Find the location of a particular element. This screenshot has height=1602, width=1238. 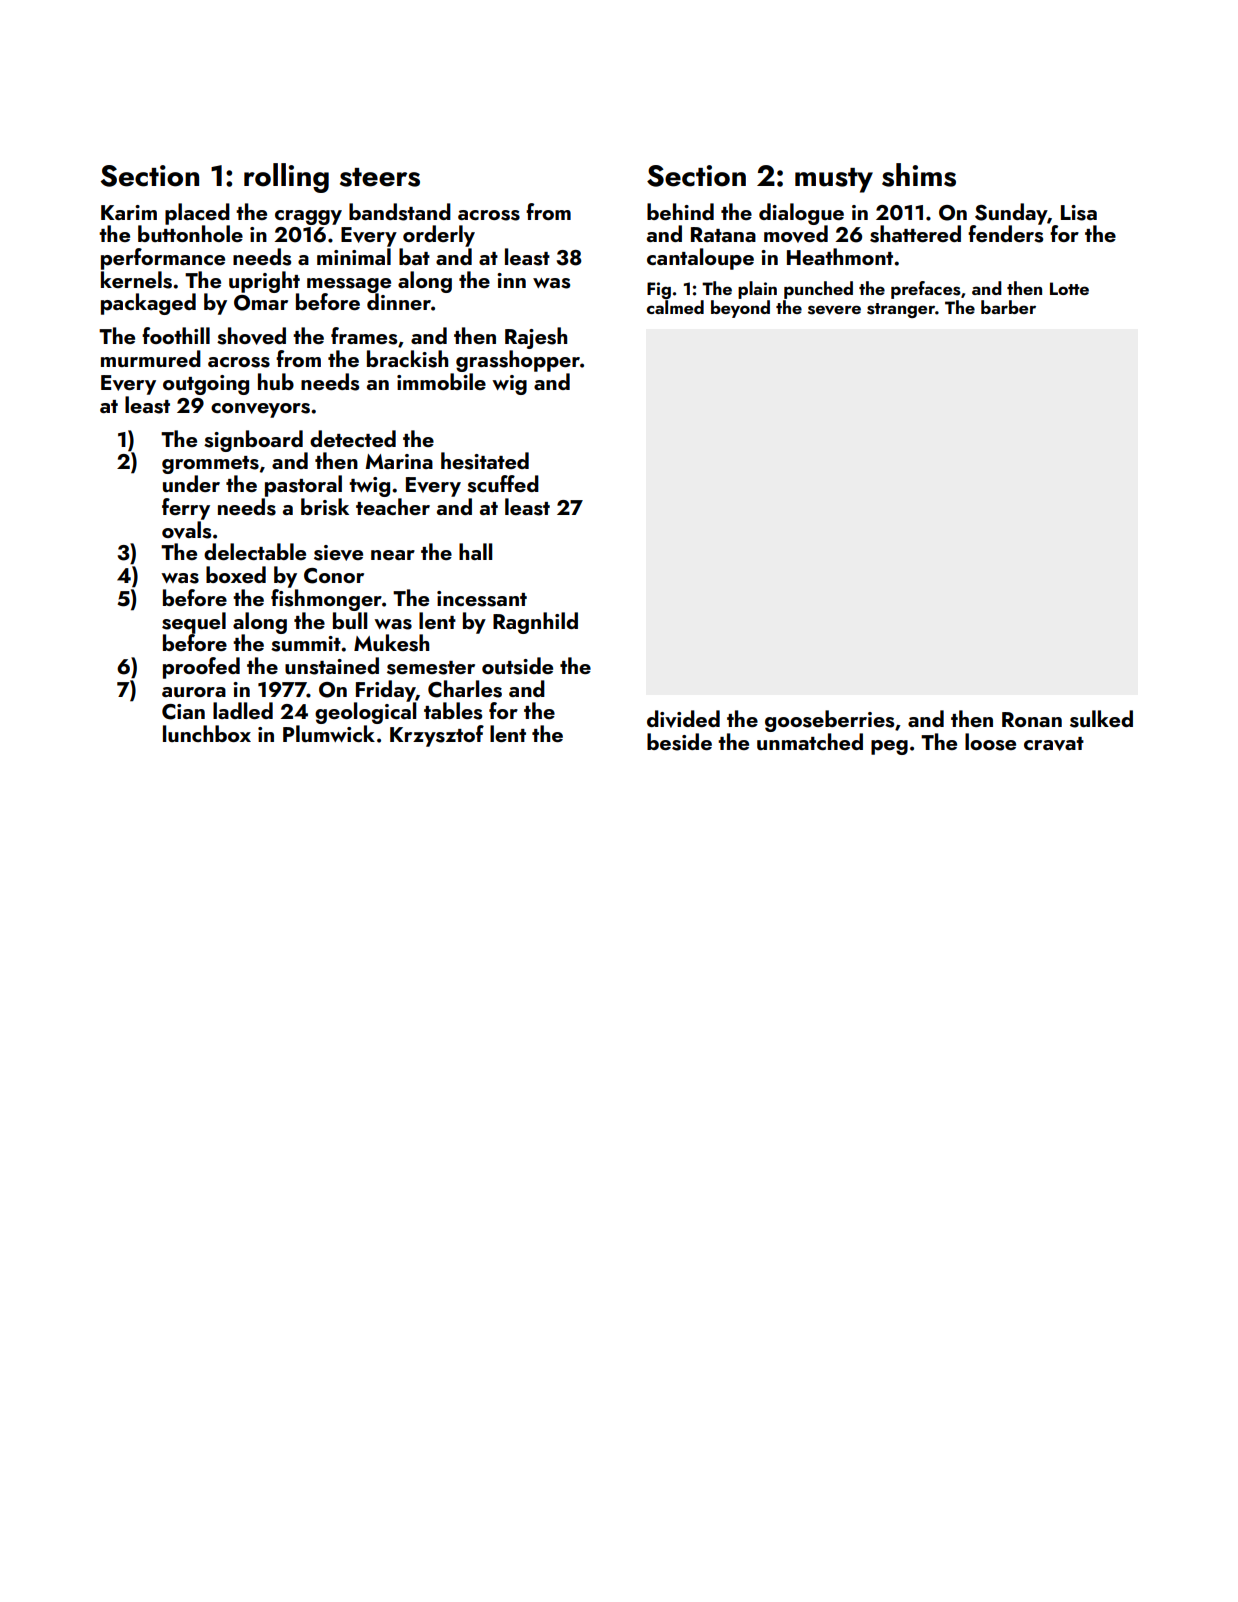

scuffed is located at coordinates (503, 484).
